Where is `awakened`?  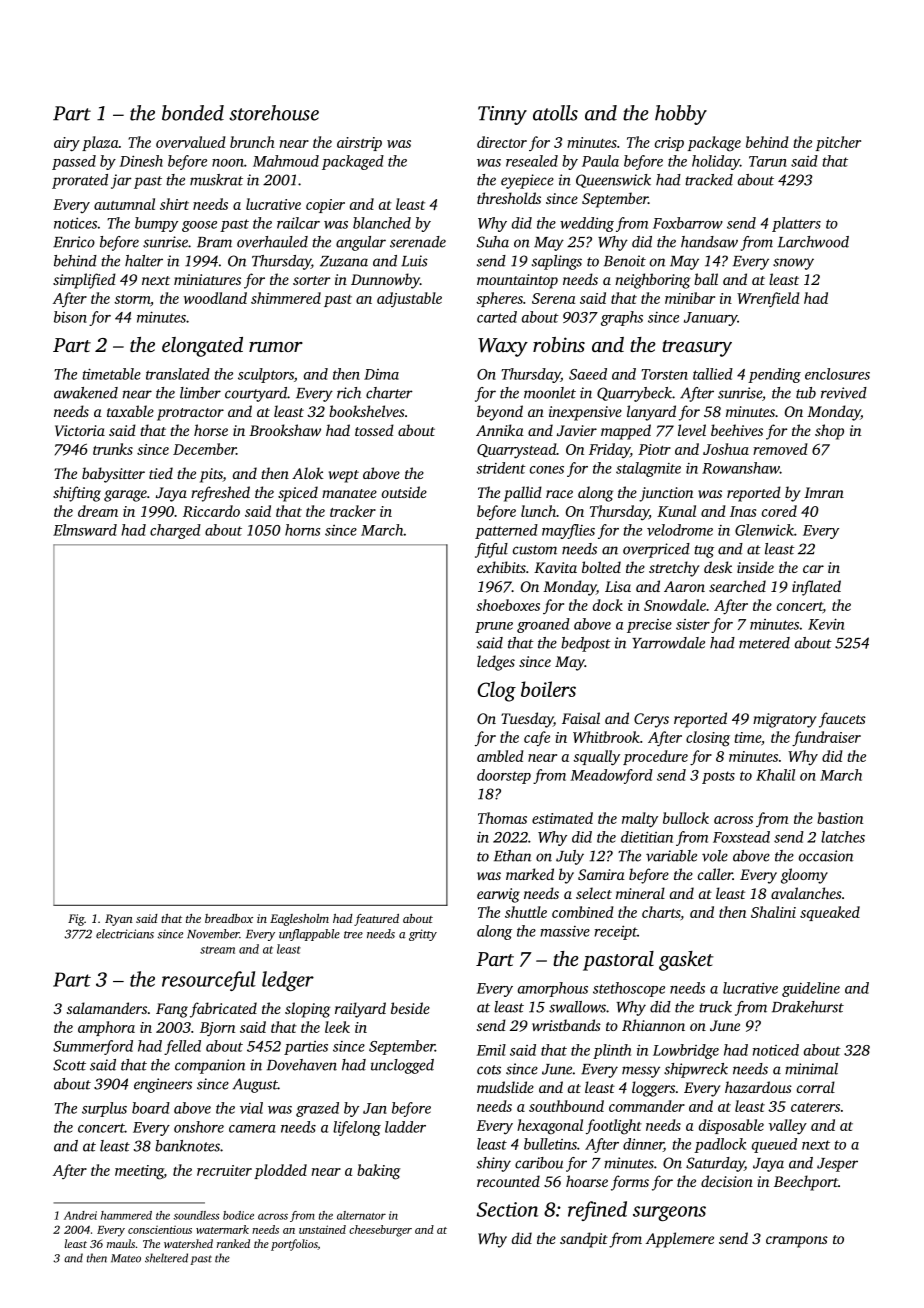 awakened is located at coordinates (86, 393).
